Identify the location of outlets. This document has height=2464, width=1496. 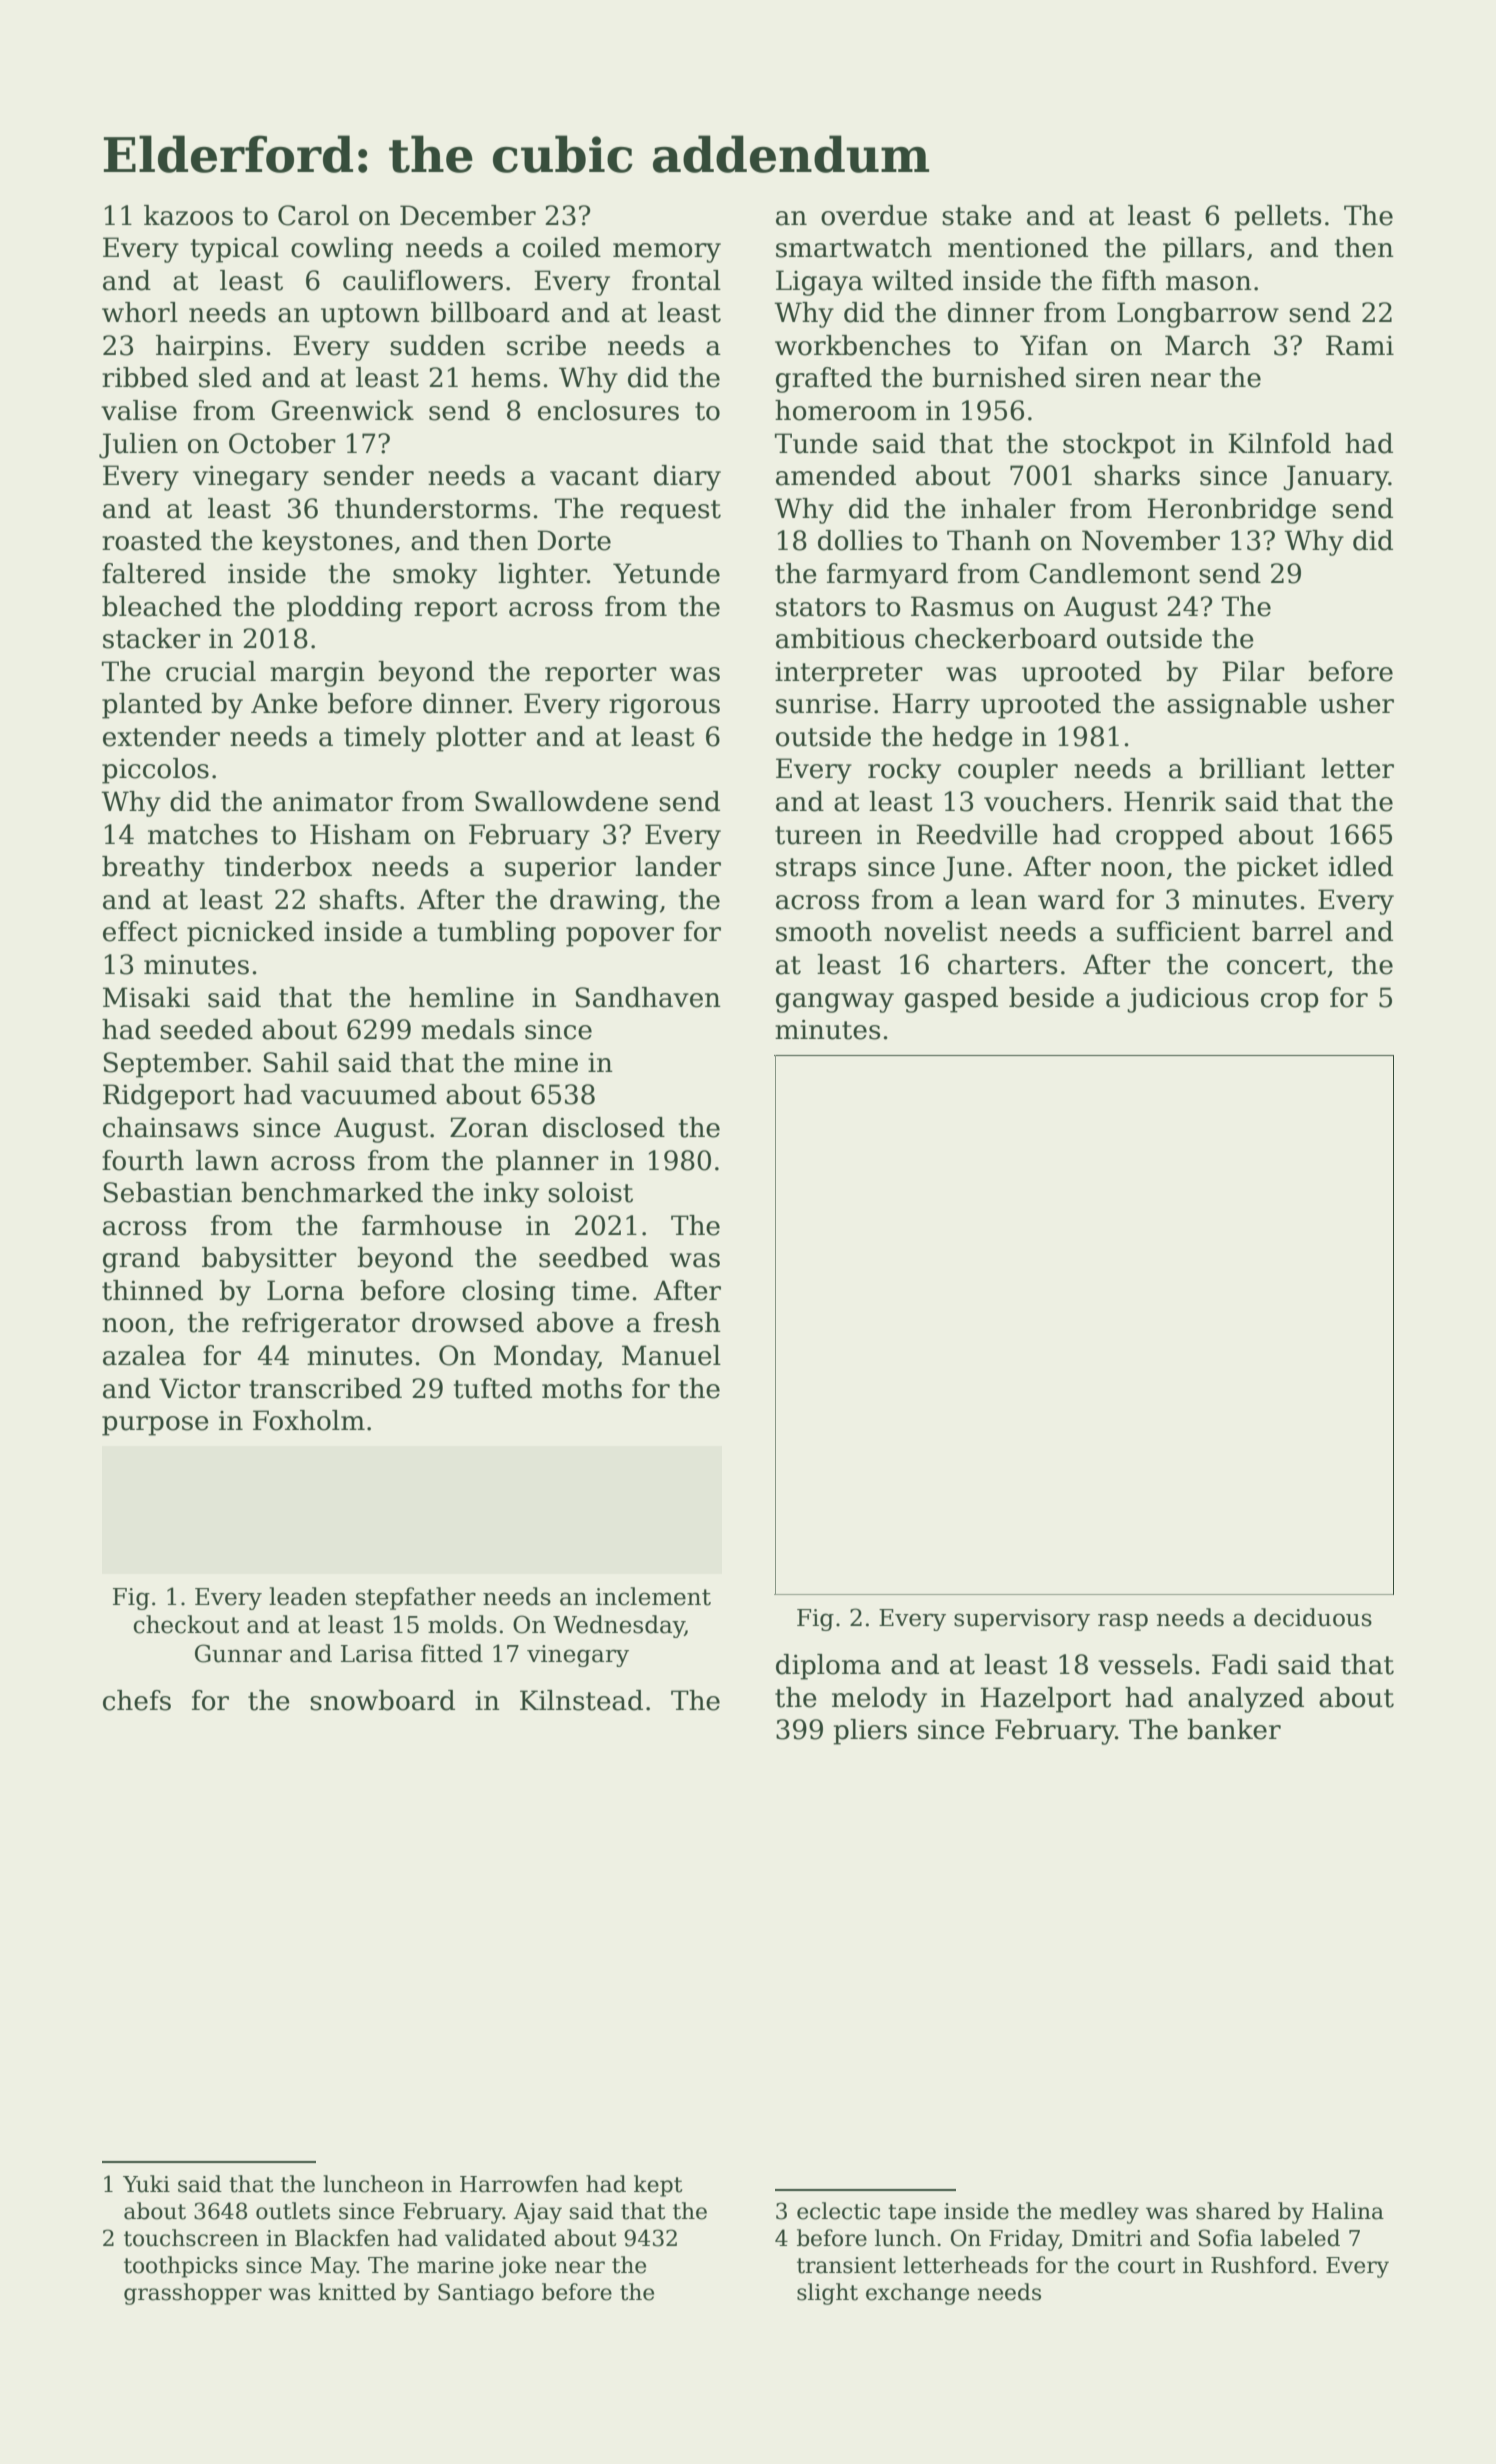
(293, 2211).
